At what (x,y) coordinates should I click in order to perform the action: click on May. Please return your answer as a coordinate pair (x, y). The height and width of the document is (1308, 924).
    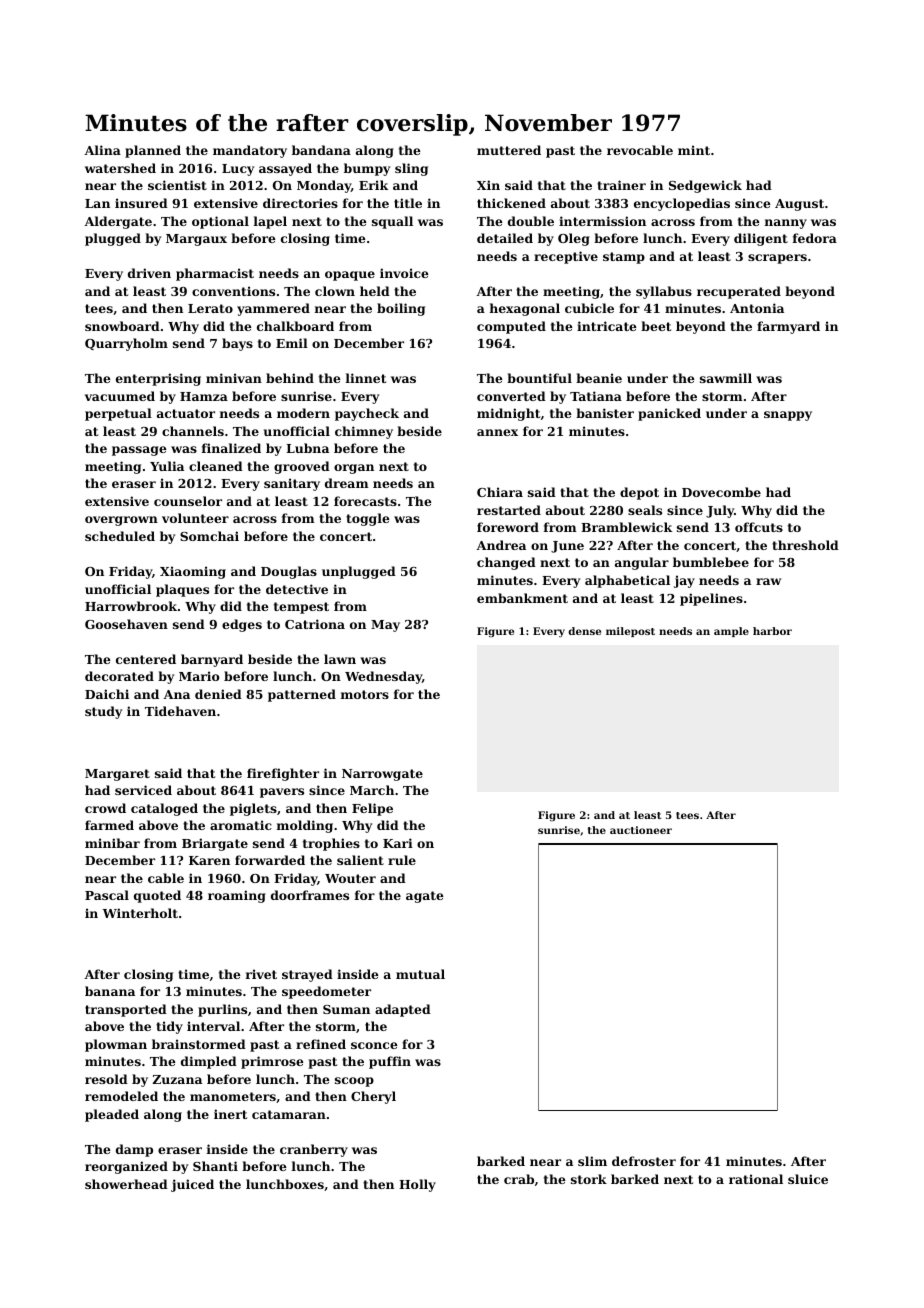
    Looking at the image, I should click on (385, 626).
